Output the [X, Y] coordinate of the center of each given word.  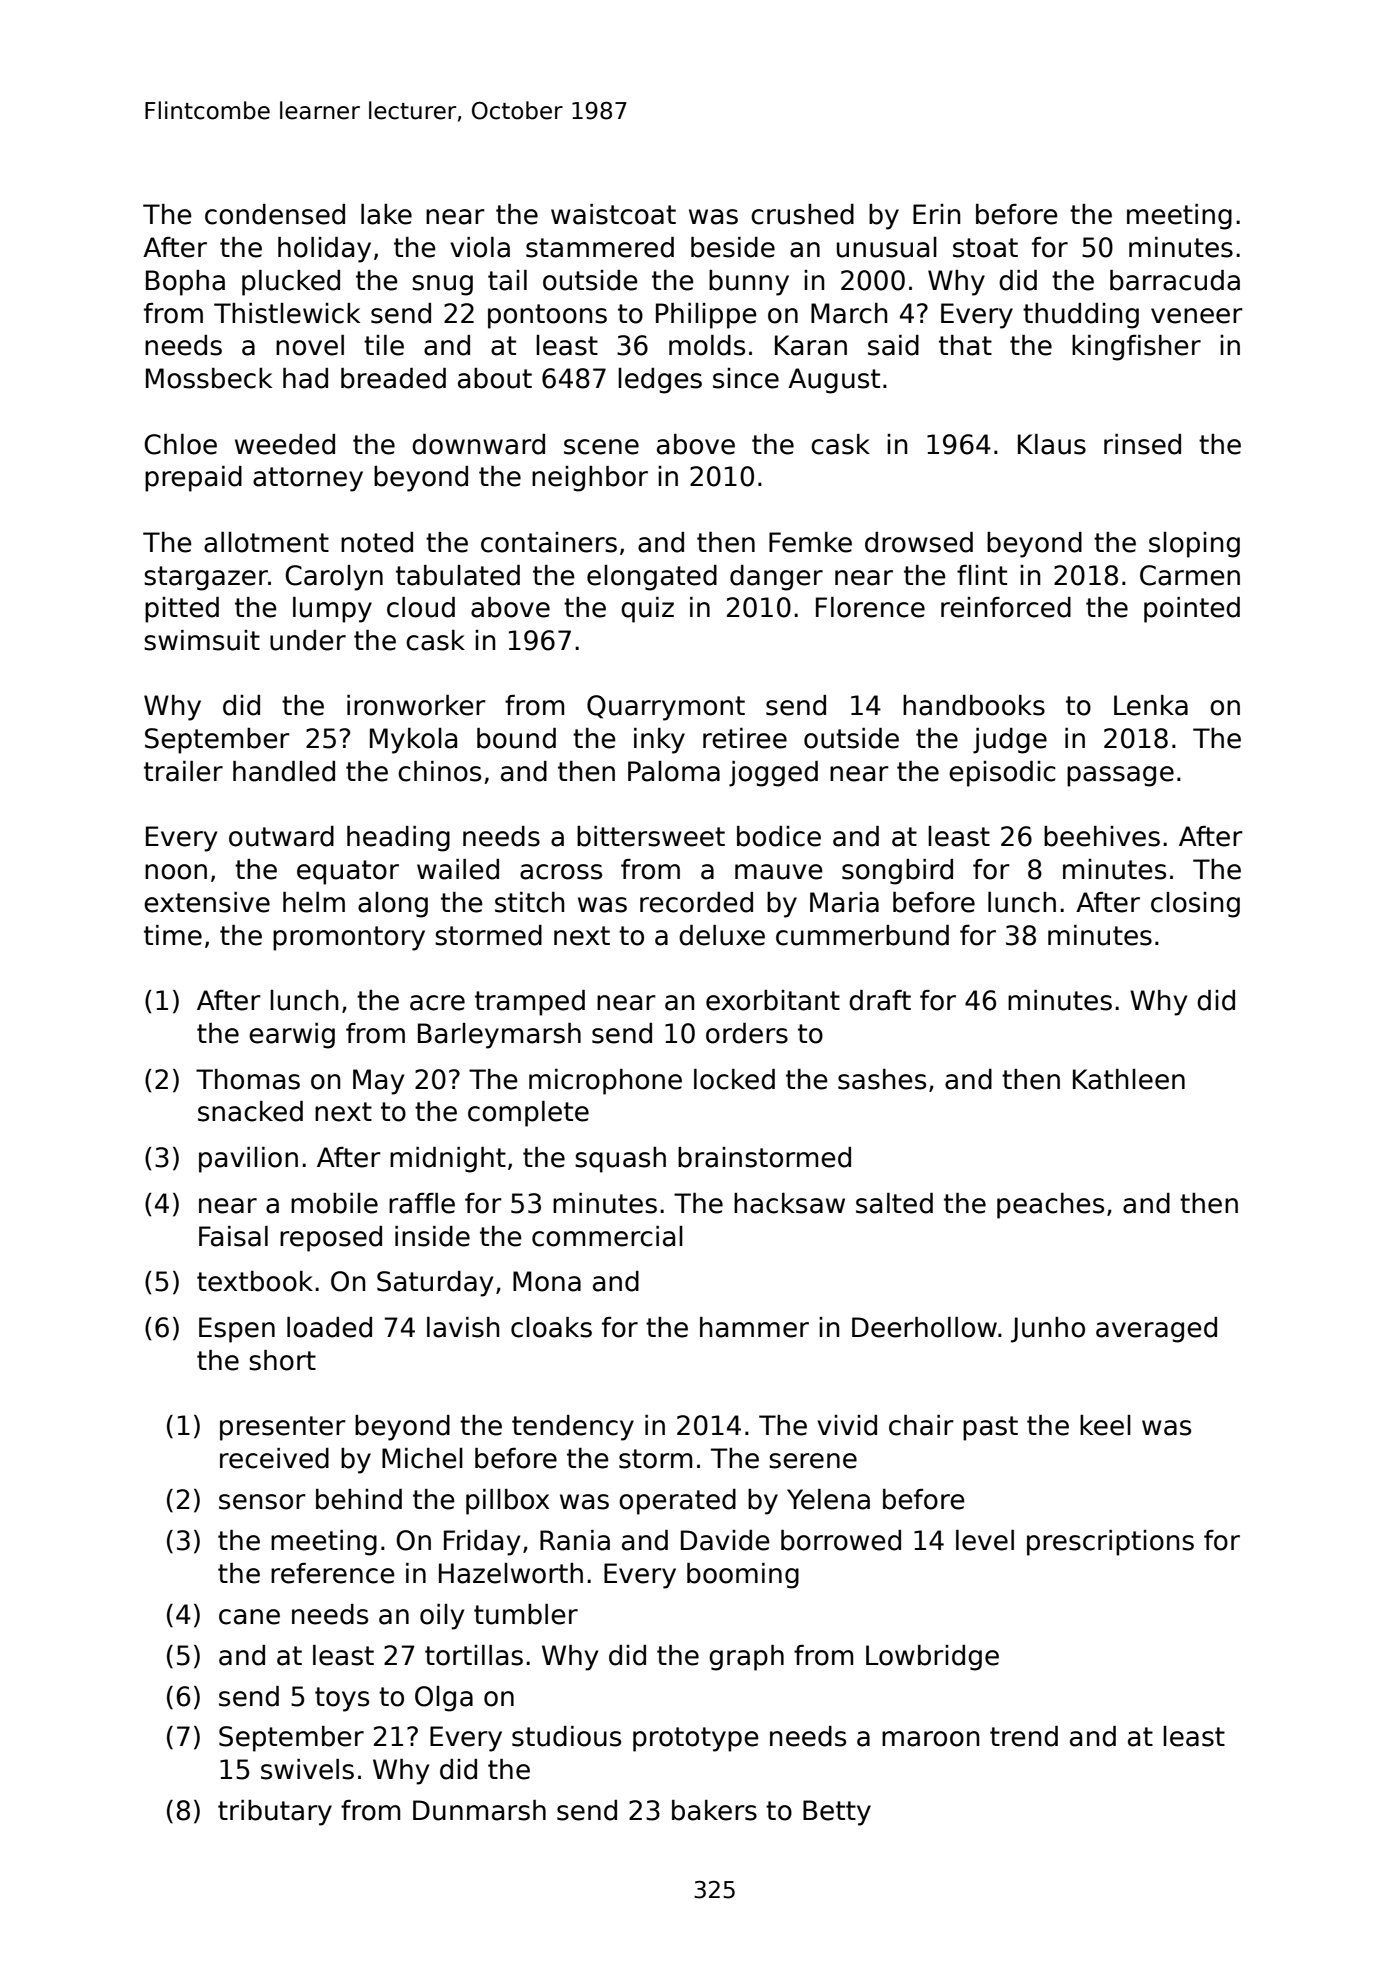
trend [1024, 1736]
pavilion [248, 1160]
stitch [530, 902]
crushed [802, 214]
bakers [714, 1810]
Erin [937, 214]
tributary [275, 1813]
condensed [275, 214]
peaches [1050, 1206]
